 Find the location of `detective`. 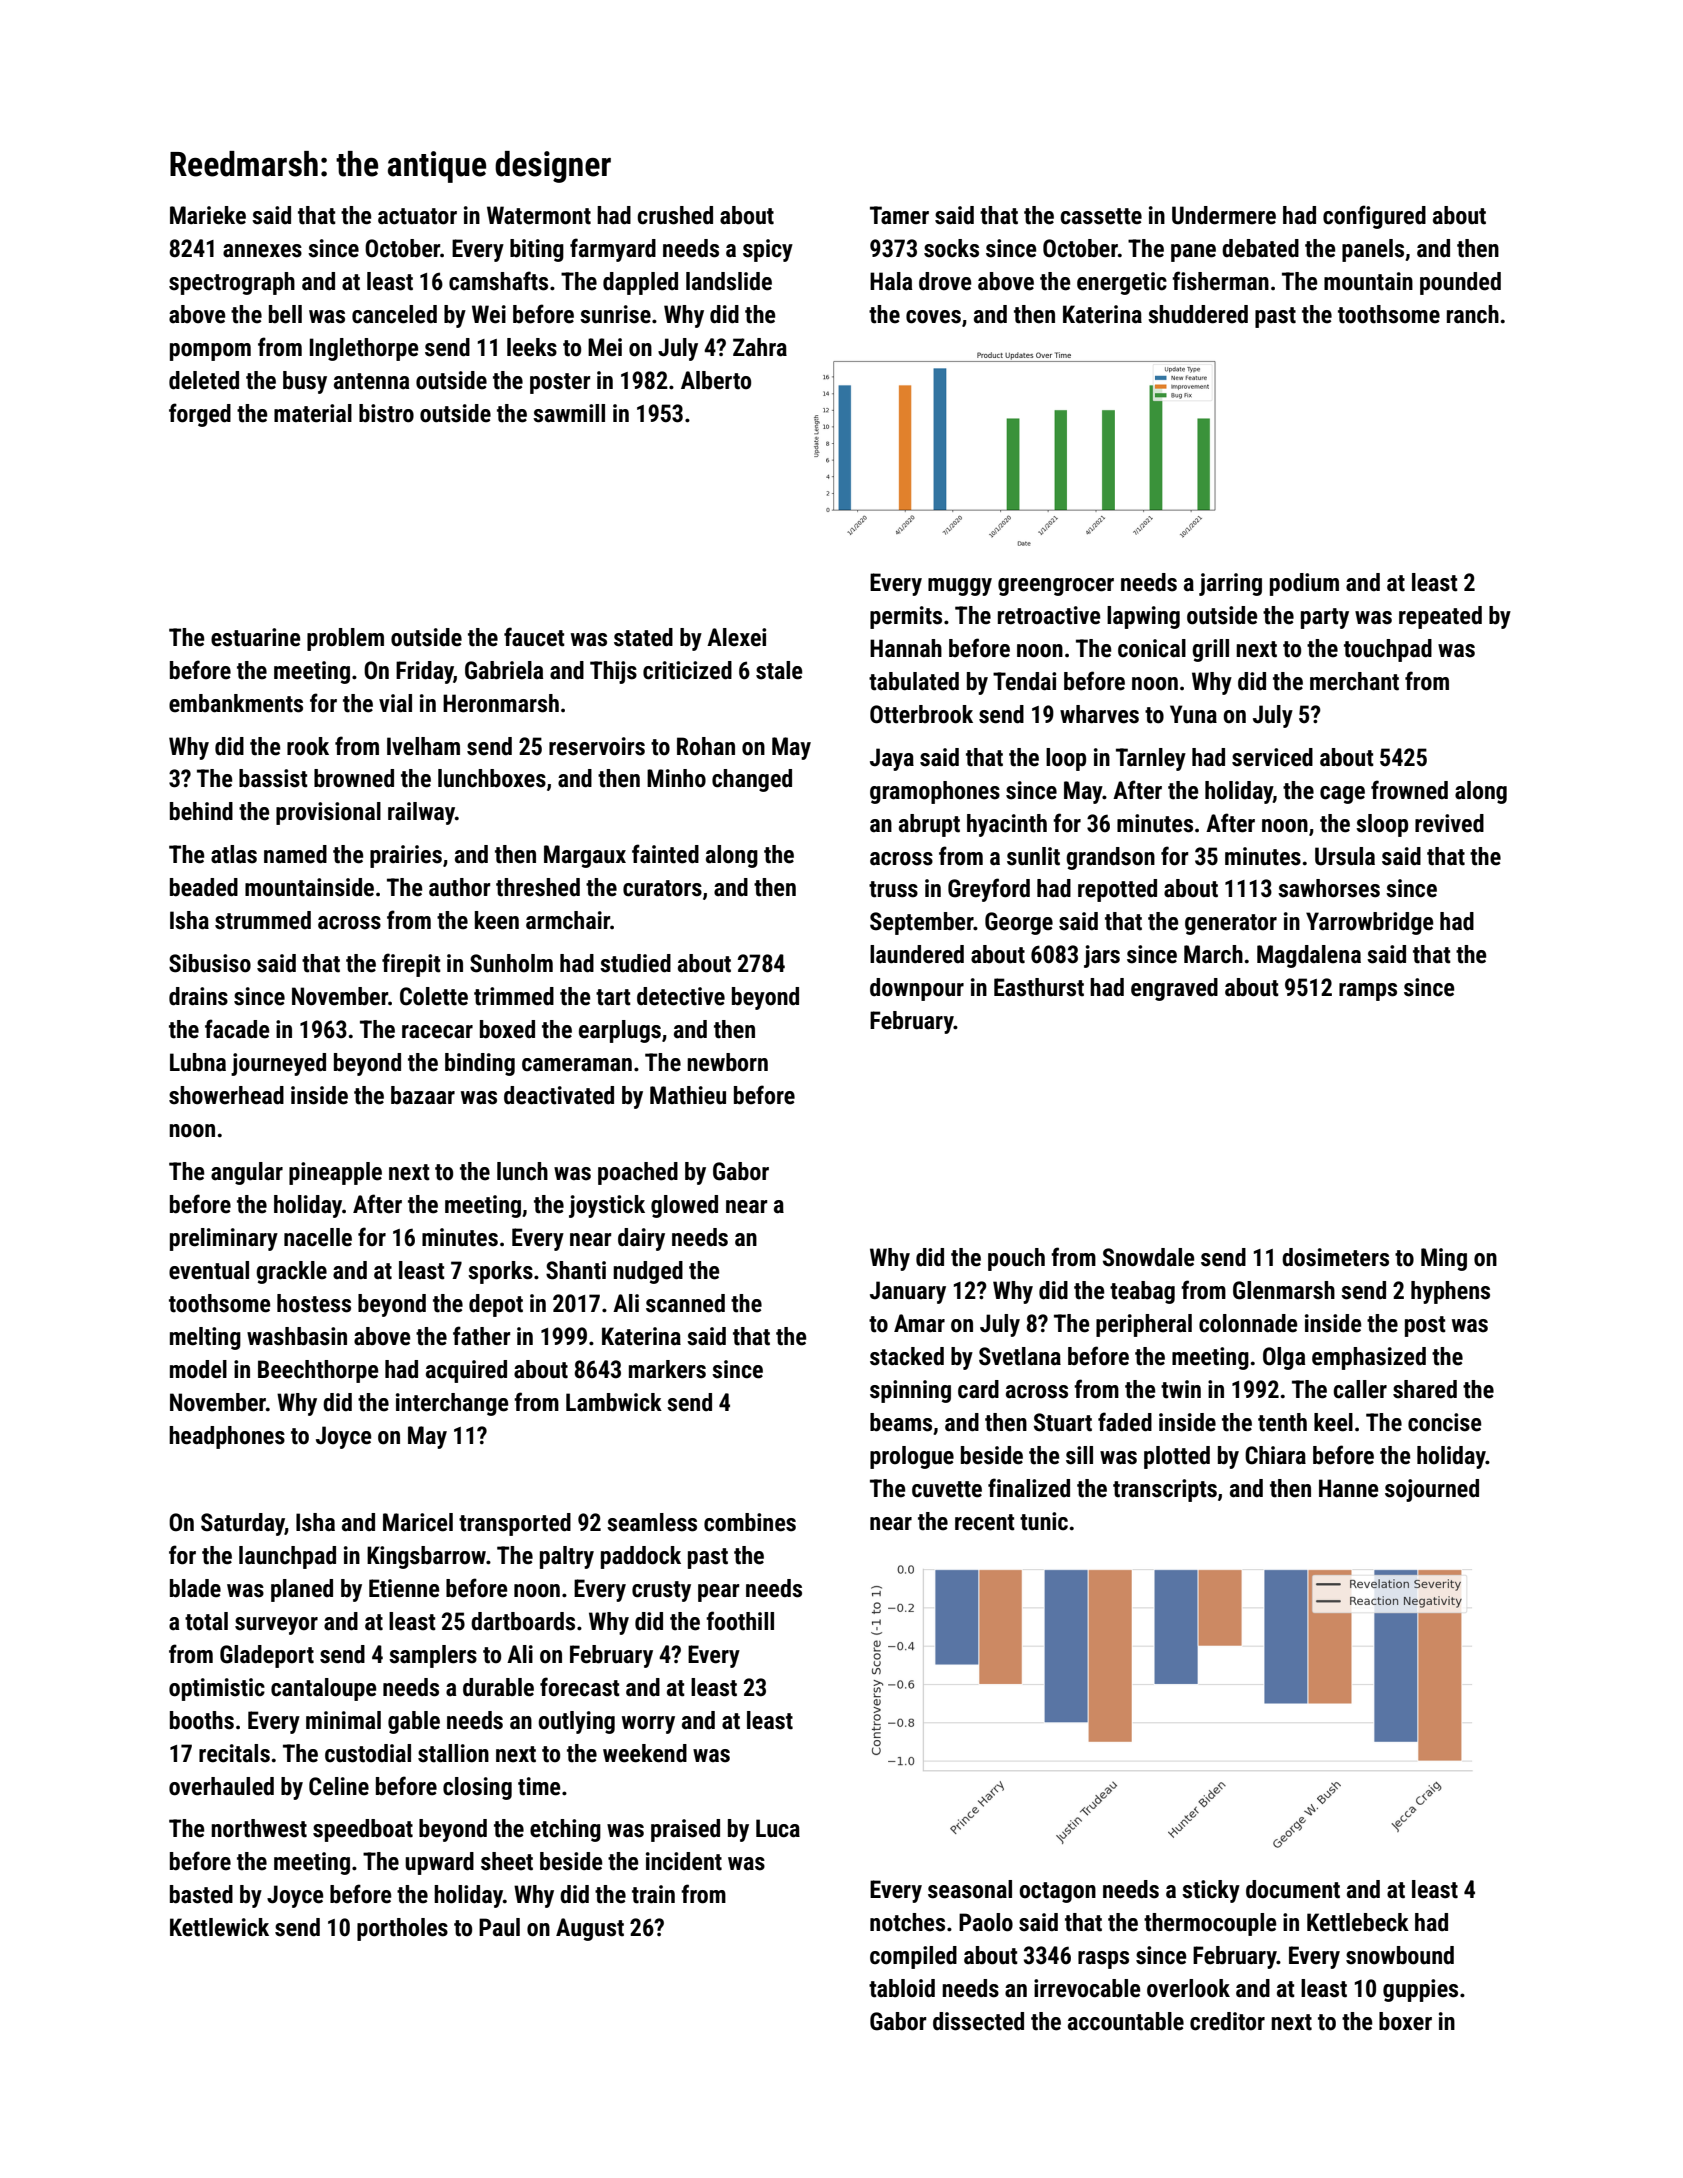

detective is located at coordinates (681, 996).
